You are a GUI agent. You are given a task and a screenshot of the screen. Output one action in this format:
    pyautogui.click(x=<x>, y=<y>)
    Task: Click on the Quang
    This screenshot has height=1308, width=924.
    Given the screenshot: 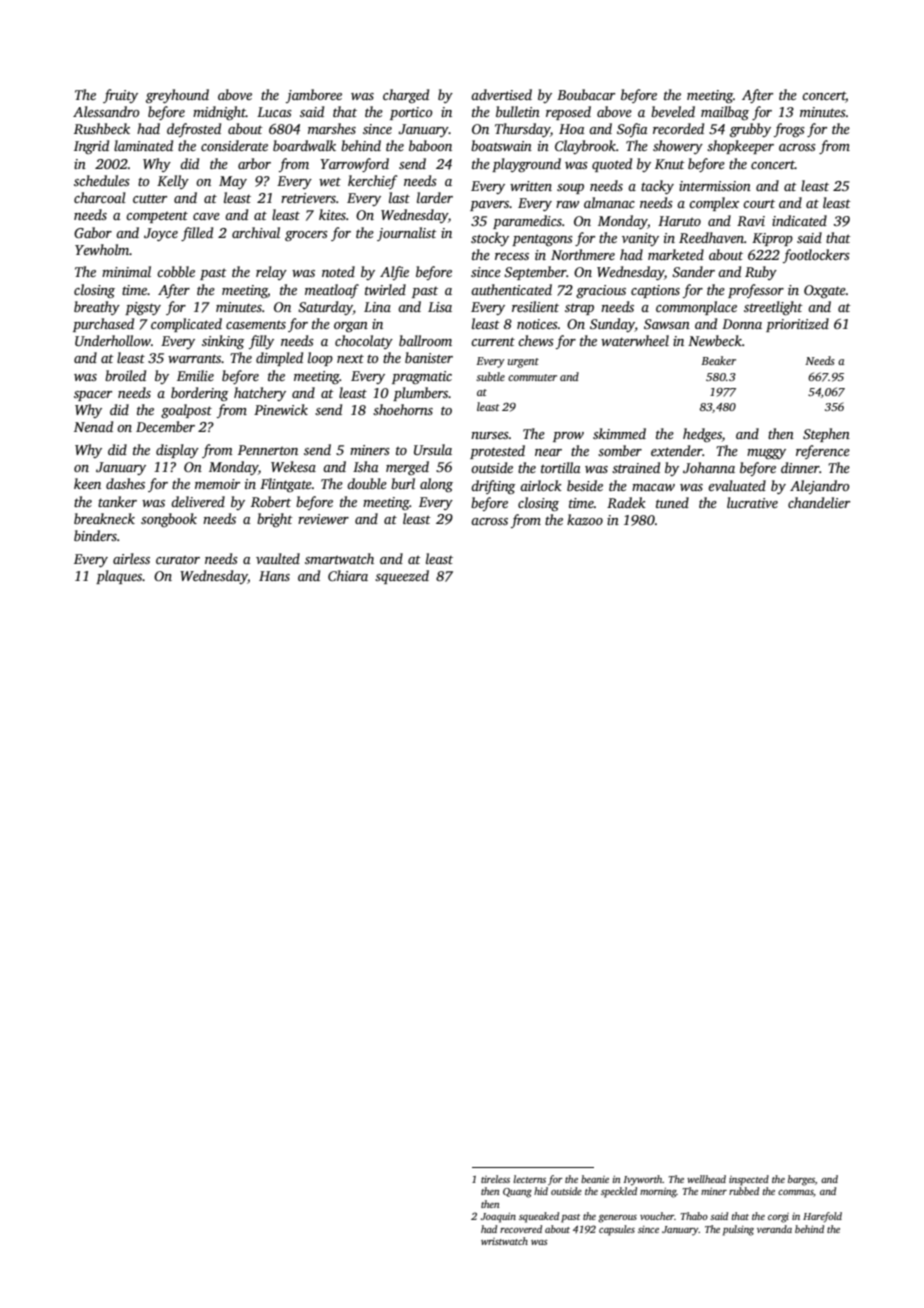 What is the action you would take?
    pyautogui.click(x=517, y=1193)
